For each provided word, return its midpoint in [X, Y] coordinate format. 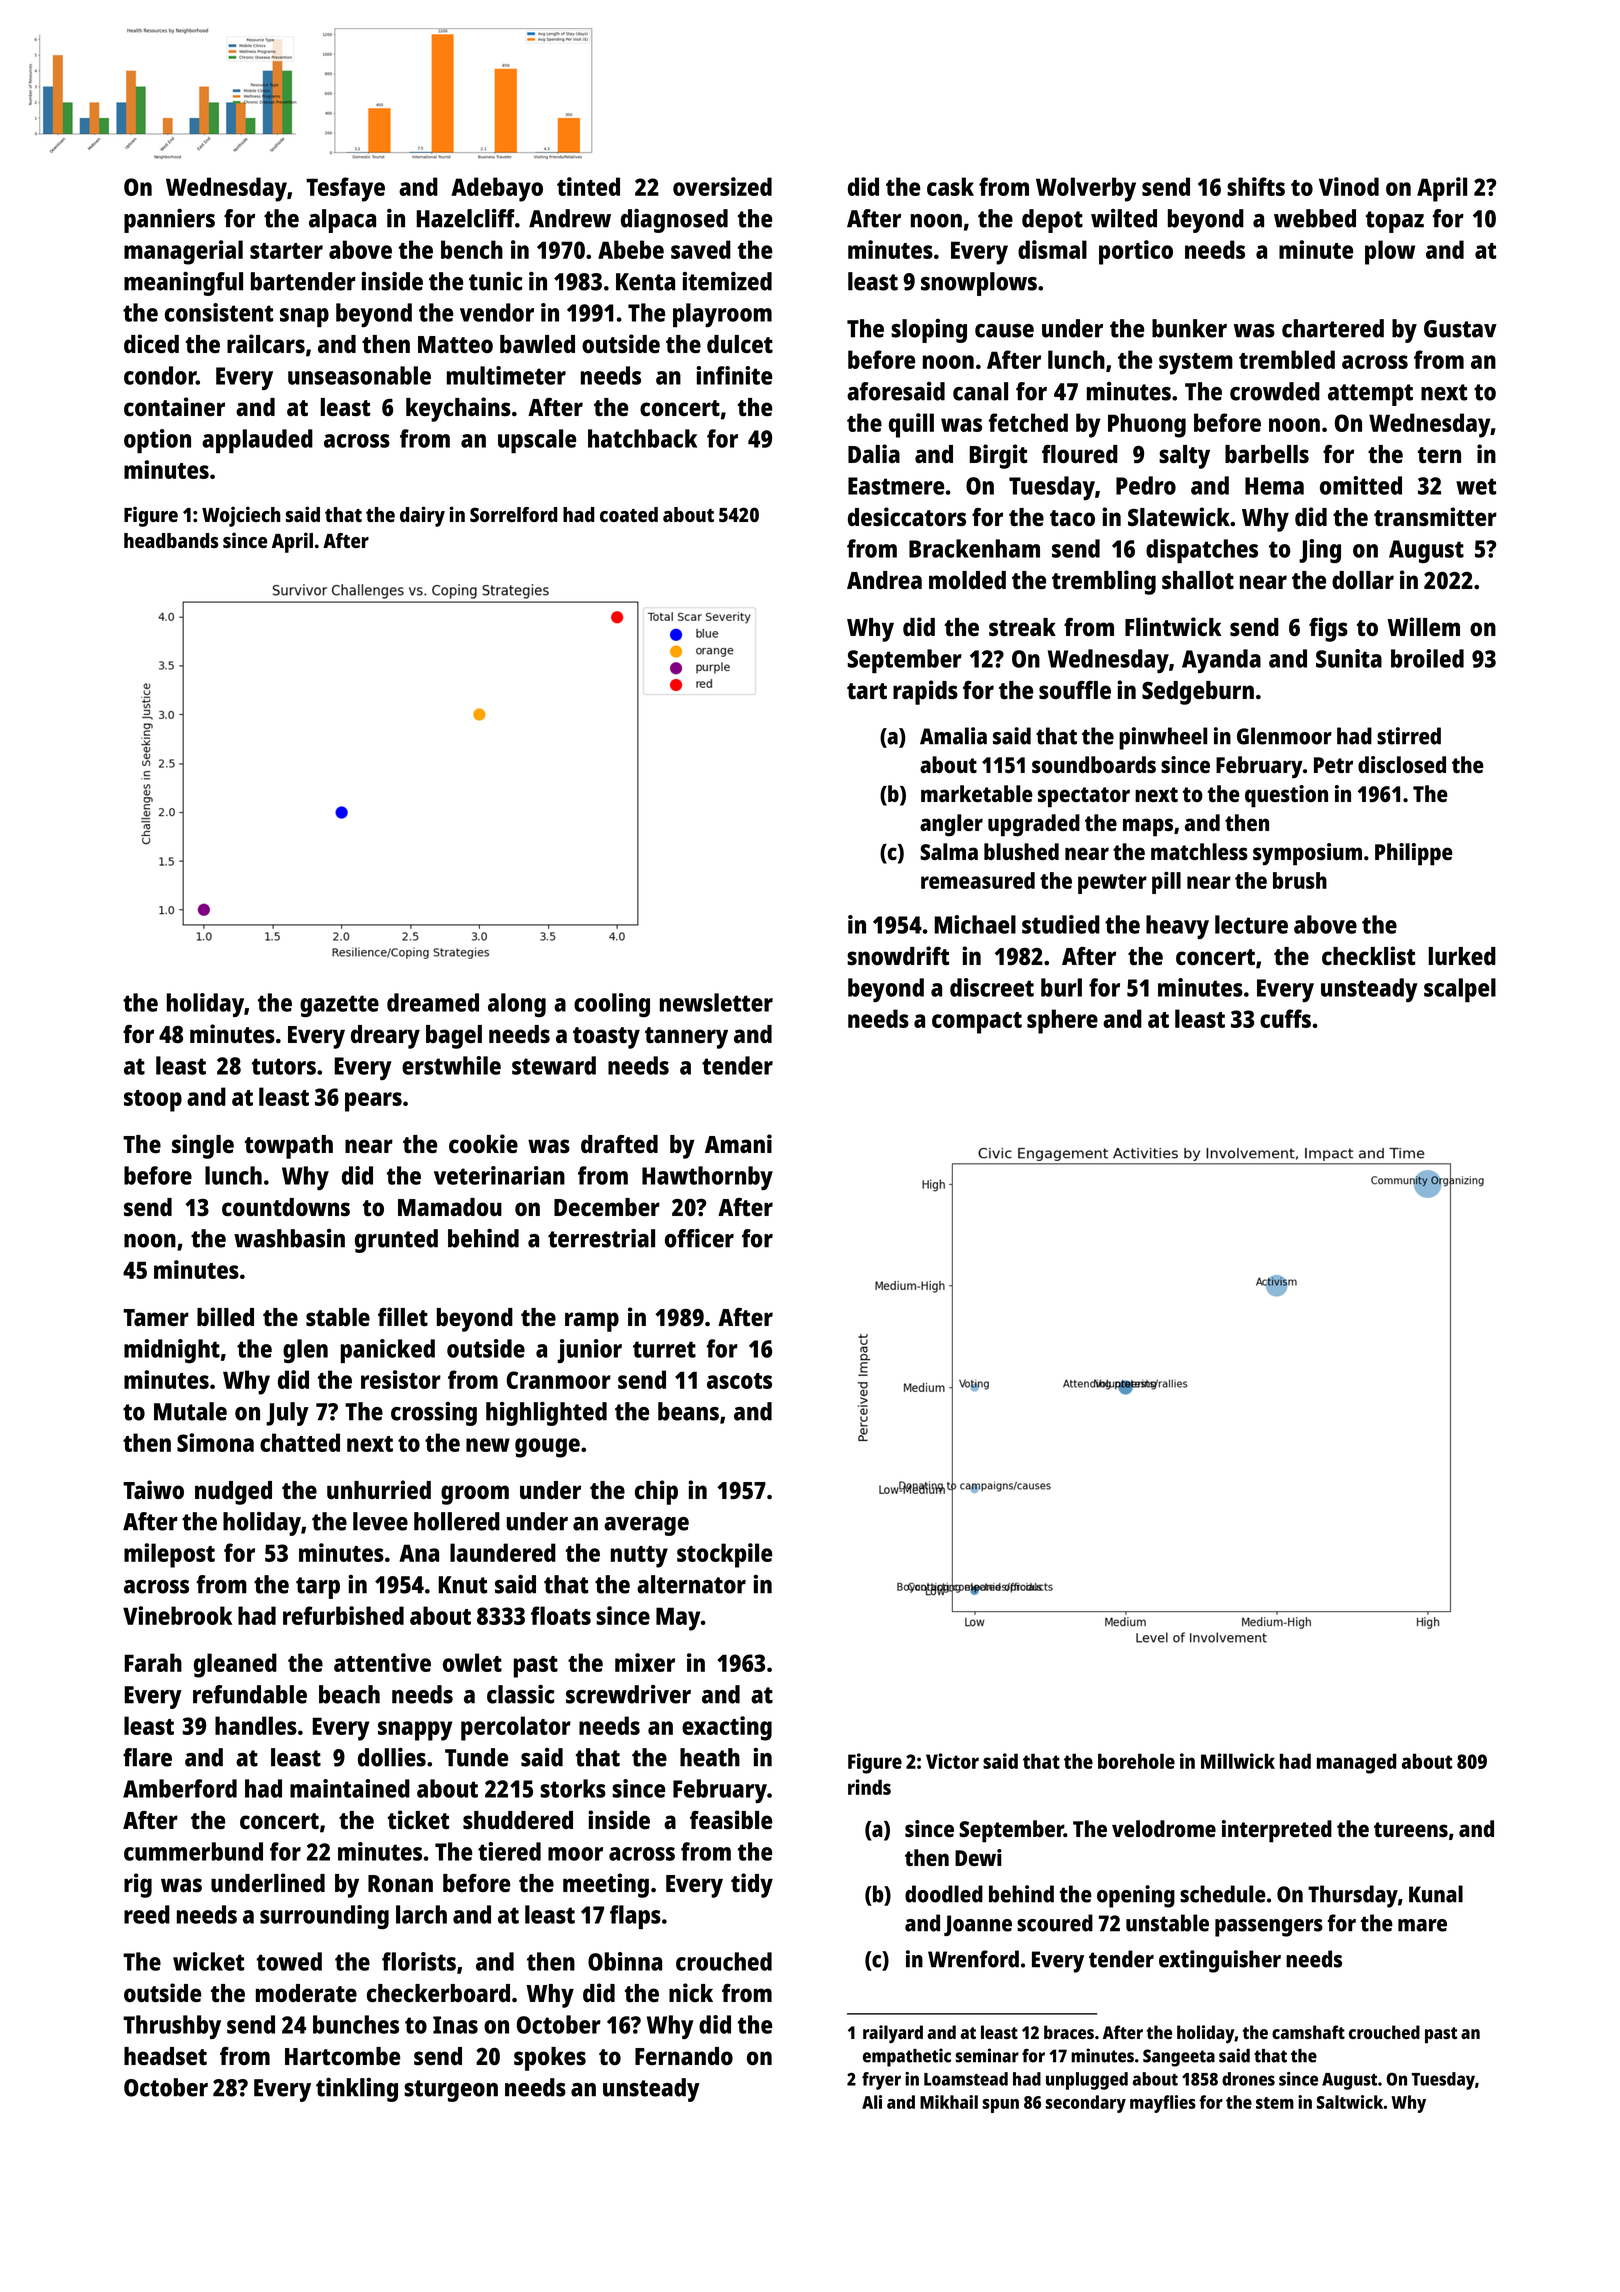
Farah [153, 1662]
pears [373, 1102]
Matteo [455, 344]
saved [701, 249]
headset [165, 2056]
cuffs [1285, 1018]
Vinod [1349, 186]
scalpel [1460, 990]
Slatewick [1179, 516]
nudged [233, 1493]
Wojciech [241, 516]
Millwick [1238, 1761]
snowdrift [898, 955]
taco [1072, 518]
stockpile [724, 1555]
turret [664, 1349]
